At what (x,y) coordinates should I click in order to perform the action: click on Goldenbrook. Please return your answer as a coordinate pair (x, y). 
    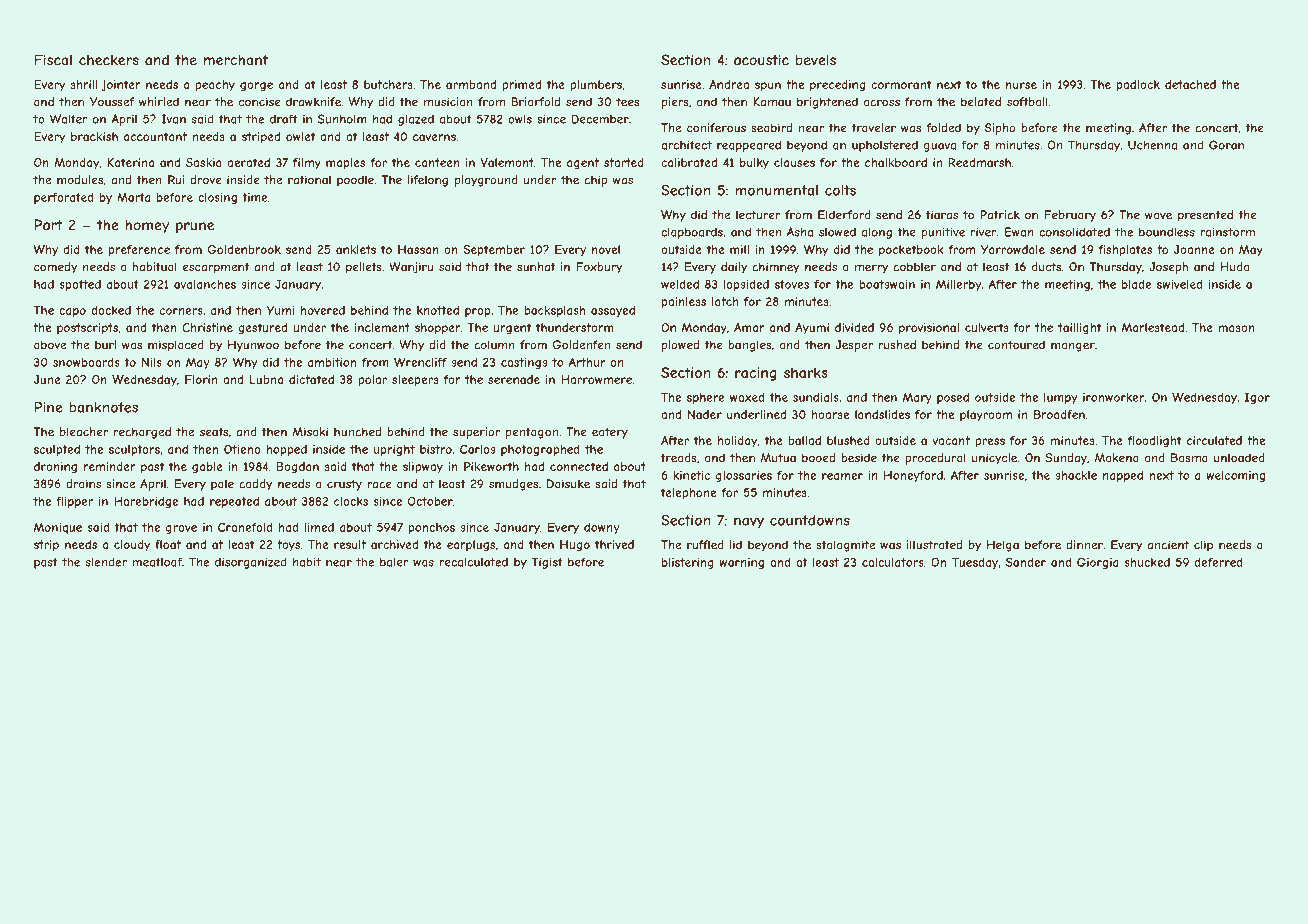
    Looking at the image, I should click on (244, 249).
